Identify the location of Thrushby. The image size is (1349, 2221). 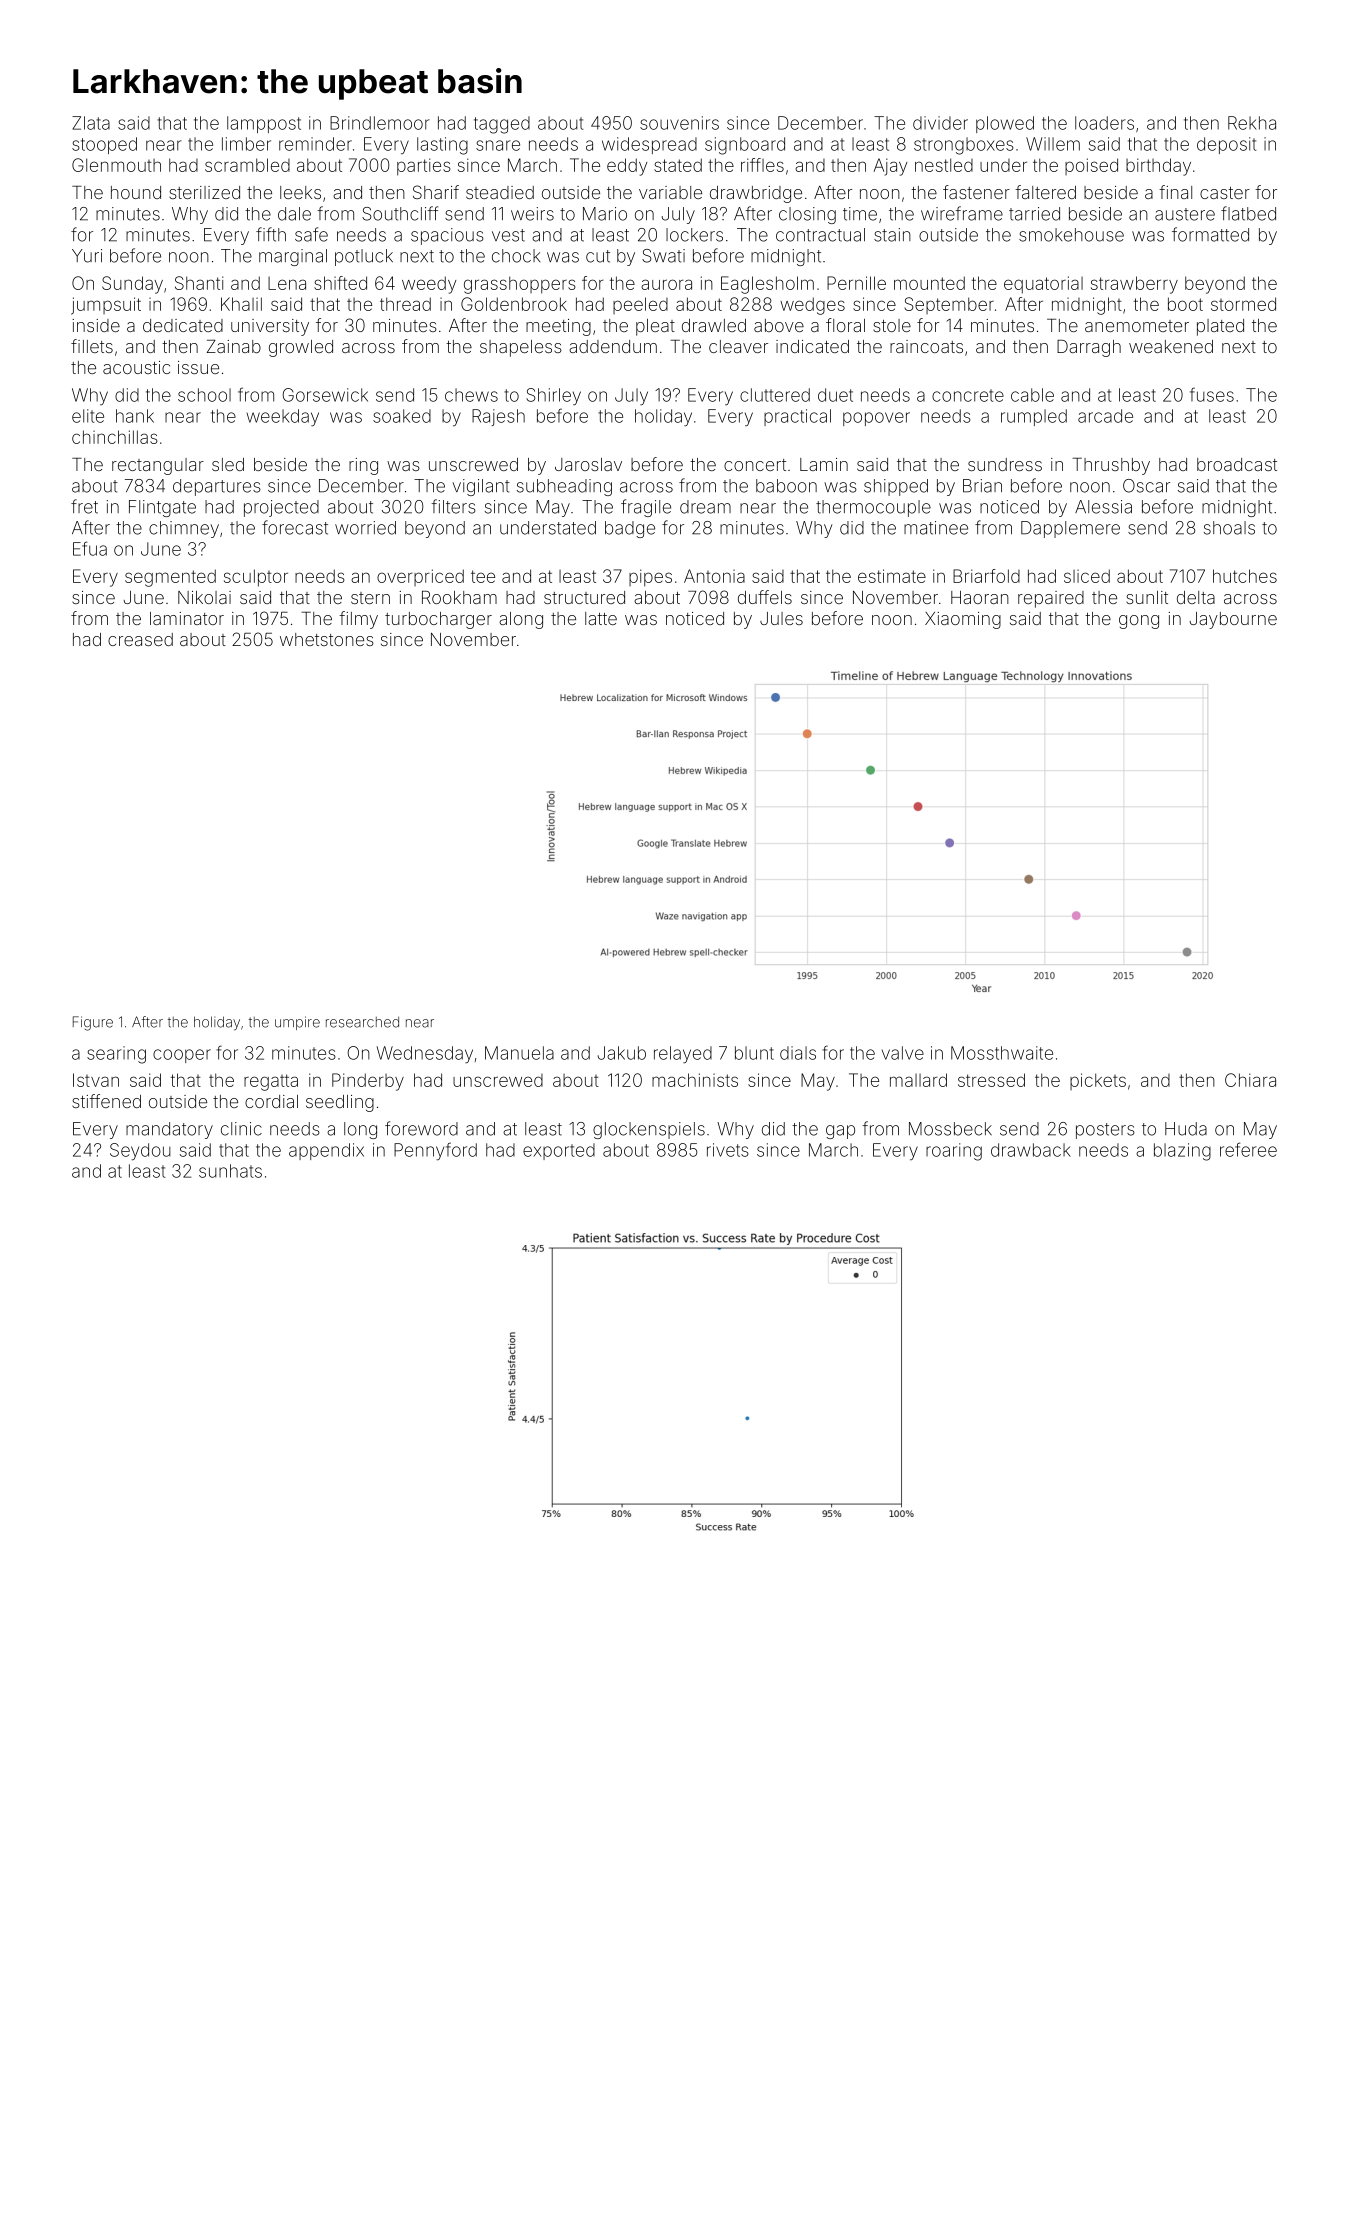
(1111, 466).
